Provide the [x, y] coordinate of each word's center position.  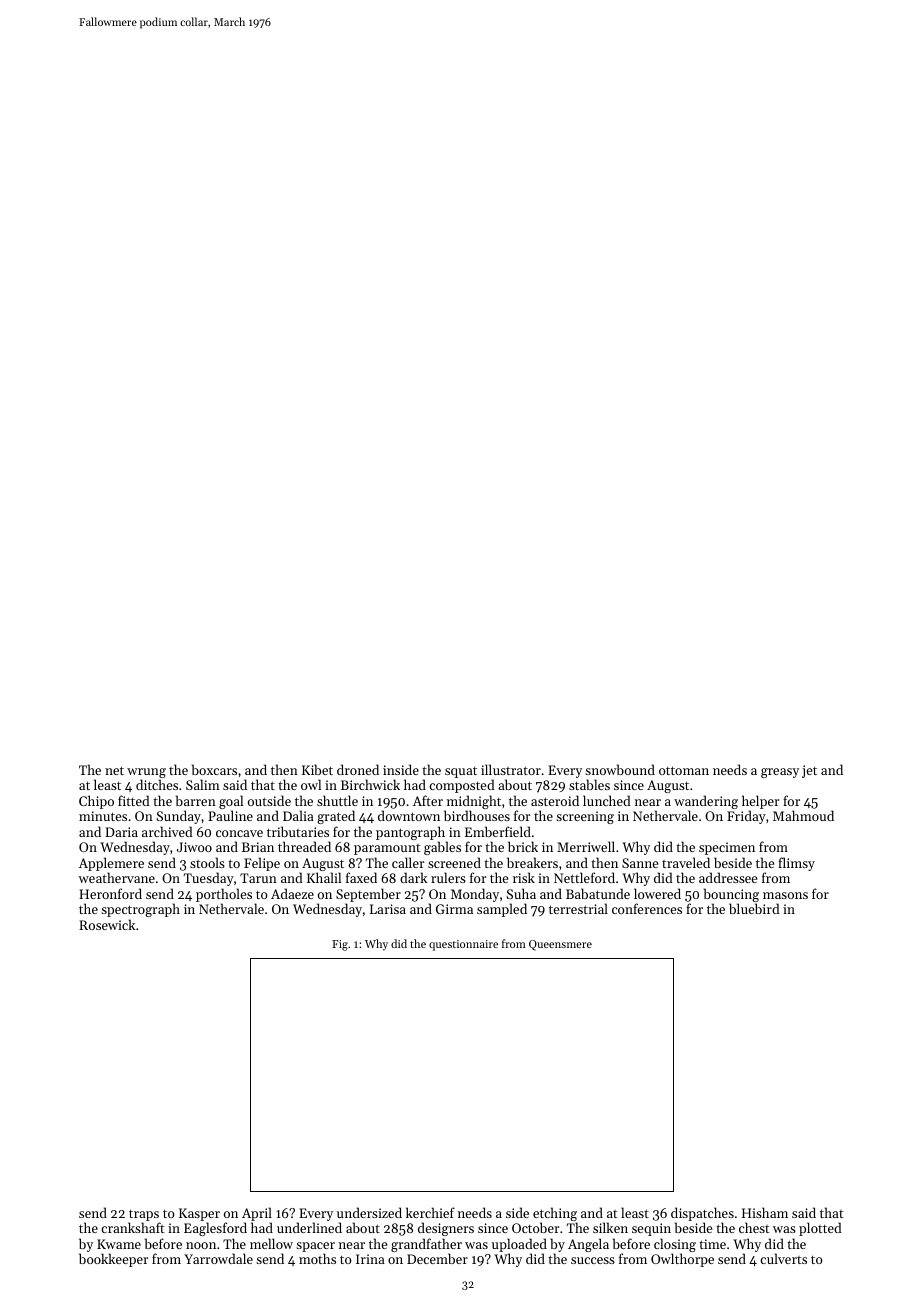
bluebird [754, 908]
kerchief [430, 1212]
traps [144, 1215]
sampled [502, 910]
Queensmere [560, 945]
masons [785, 895]
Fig [340, 945]
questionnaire [463, 945]
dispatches [702, 1214]
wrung [146, 773]
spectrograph [140, 910]
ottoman [684, 770]
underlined [309, 1227]
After [428, 800]
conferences [647, 908]
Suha [521, 893]
